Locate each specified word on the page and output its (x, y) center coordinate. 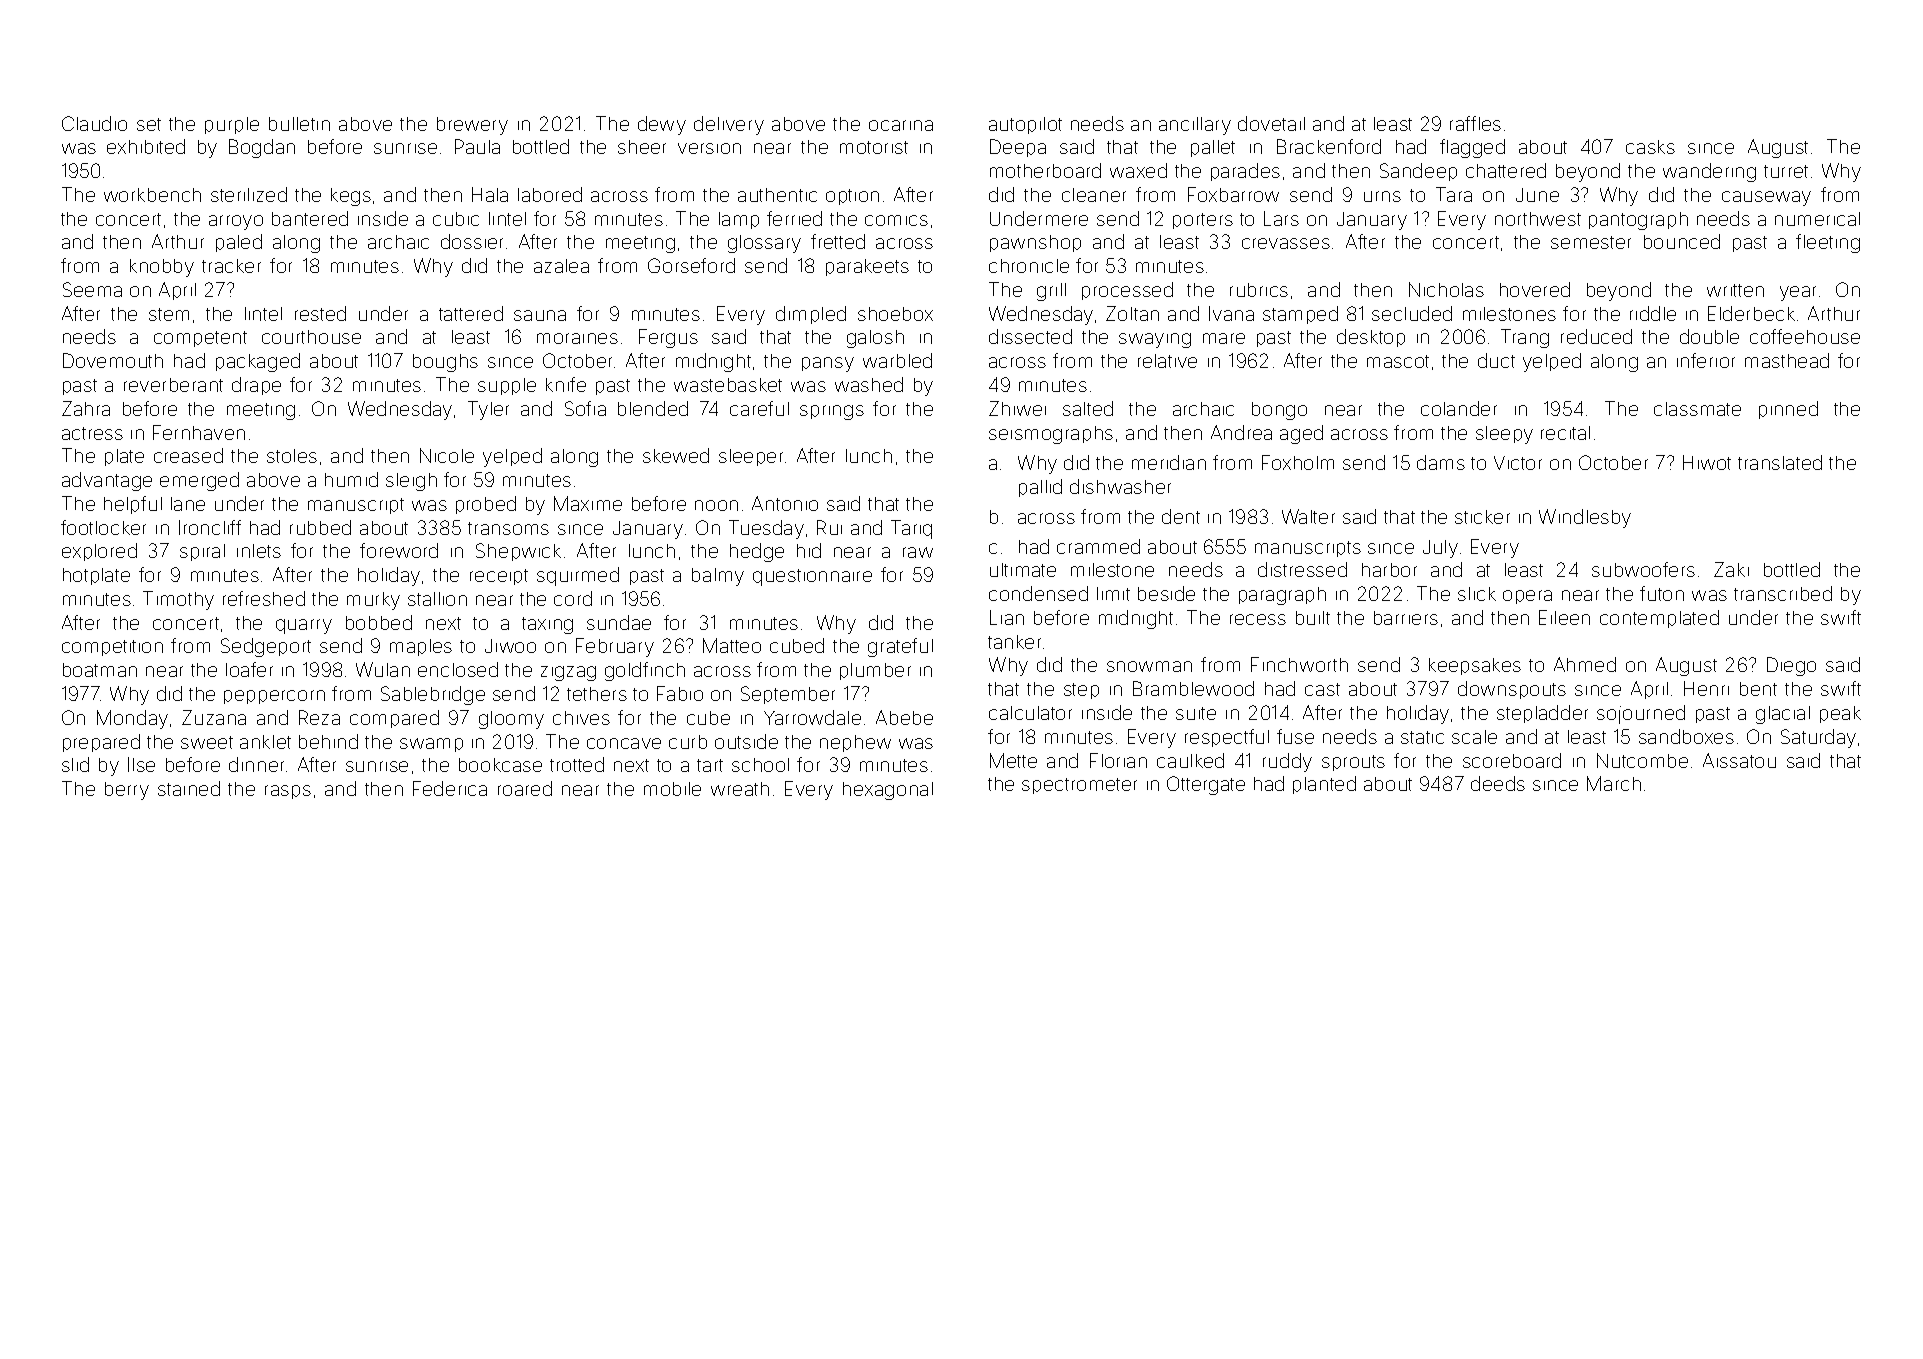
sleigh (411, 482)
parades (1245, 172)
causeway (1766, 198)
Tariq (911, 529)
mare (1224, 338)
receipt (499, 577)
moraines (577, 338)
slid (75, 764)
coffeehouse (1805, 336)
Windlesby (1585, 518)
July (1440, 549)
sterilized (249, 194)
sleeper (751, 457)
